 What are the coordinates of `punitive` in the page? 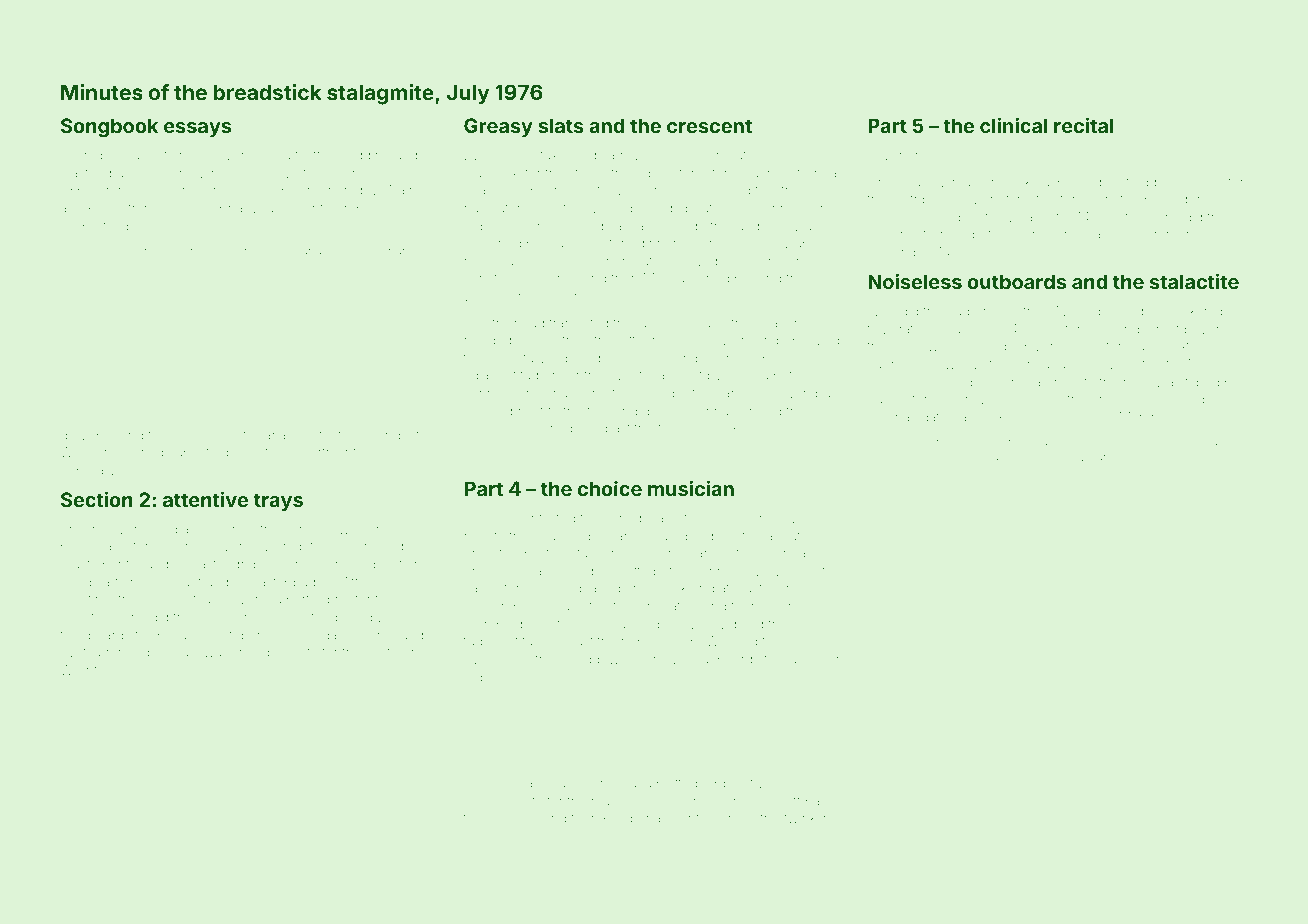 It's located at (747, 784).
